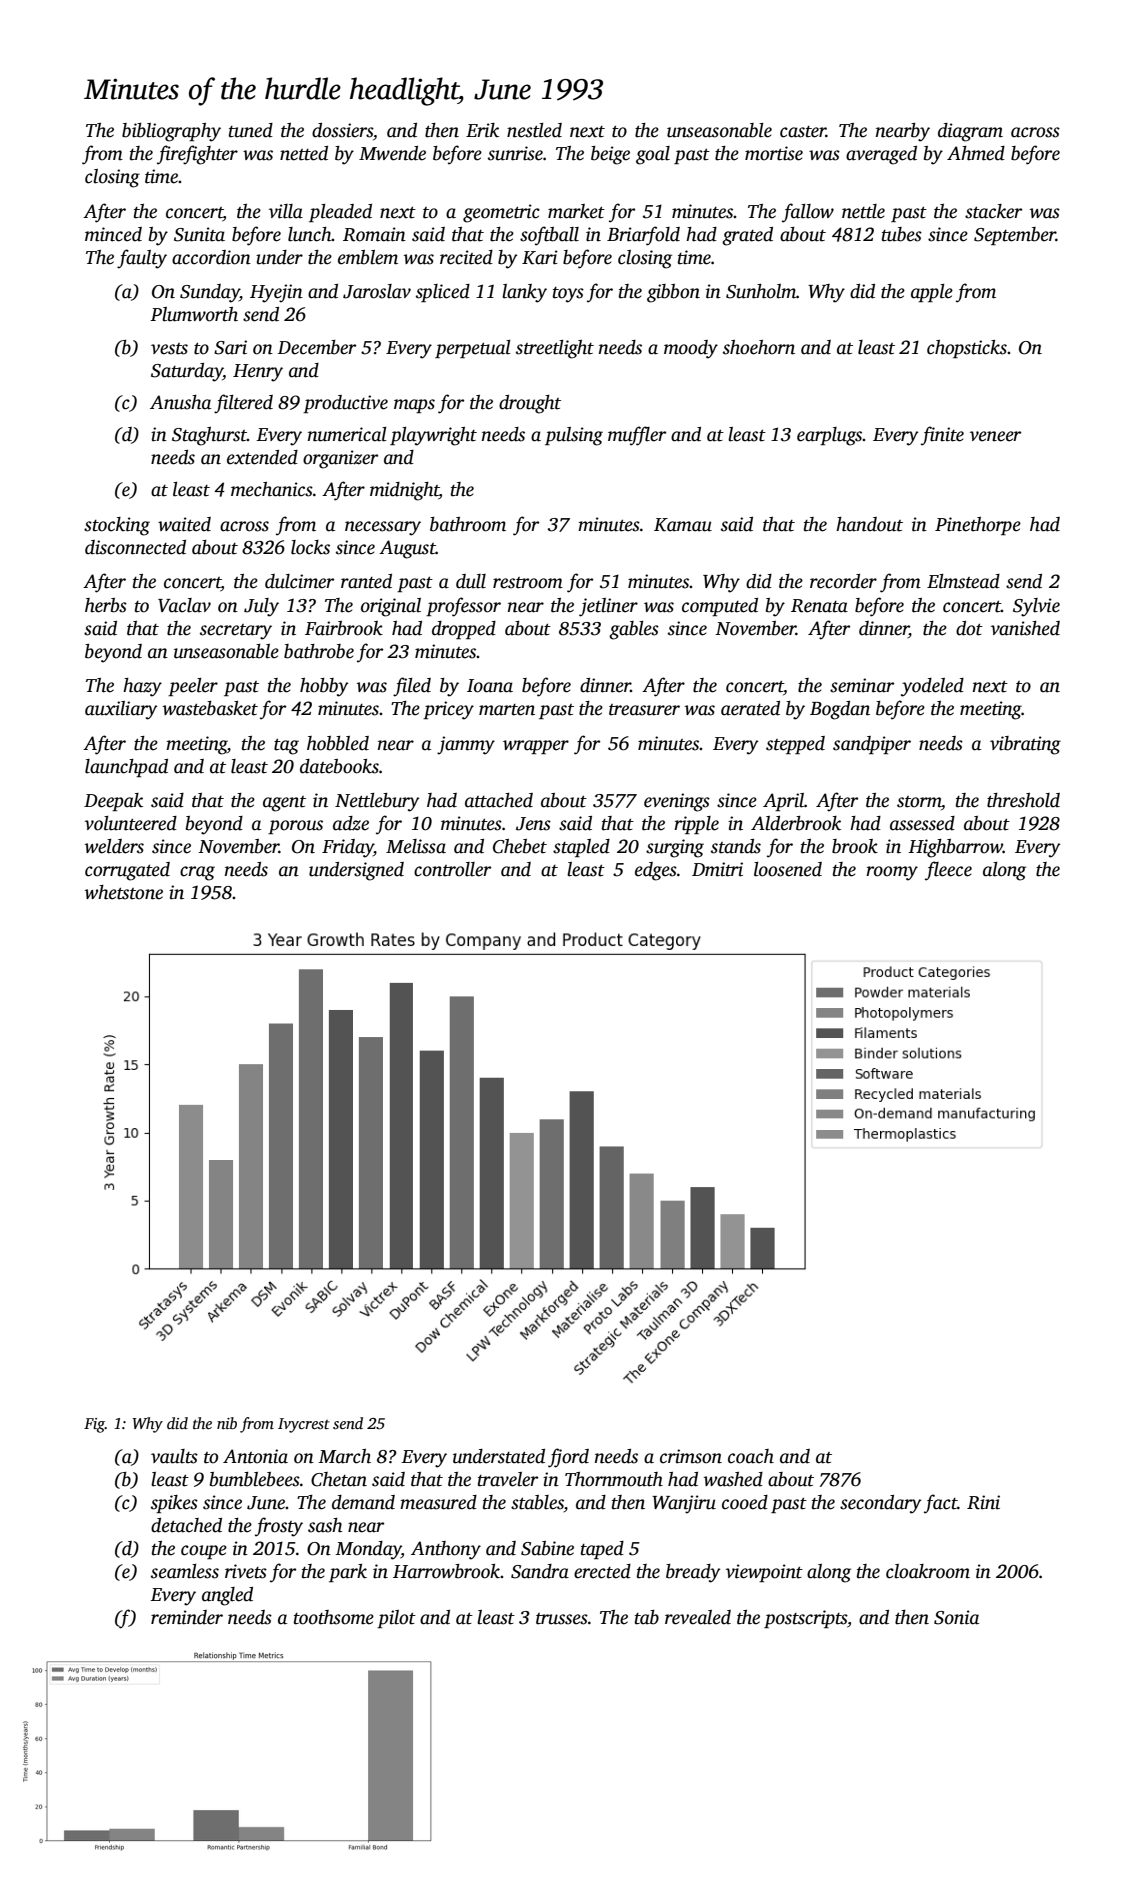 This image has height=1887, width=1145. I want to click on evenings, so click(677, 802).
